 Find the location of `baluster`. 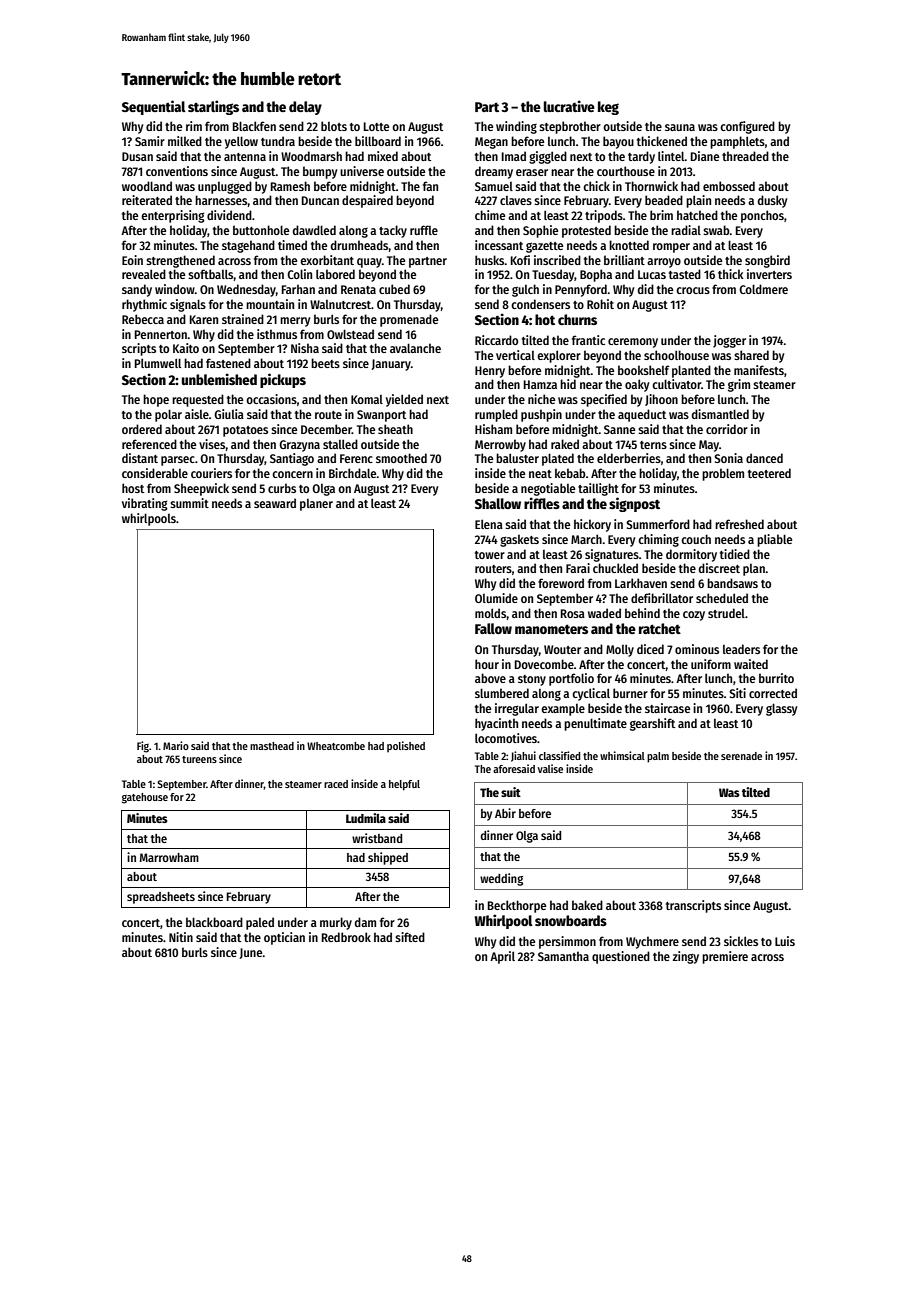

baluster is located at coordinates (517, 458).
